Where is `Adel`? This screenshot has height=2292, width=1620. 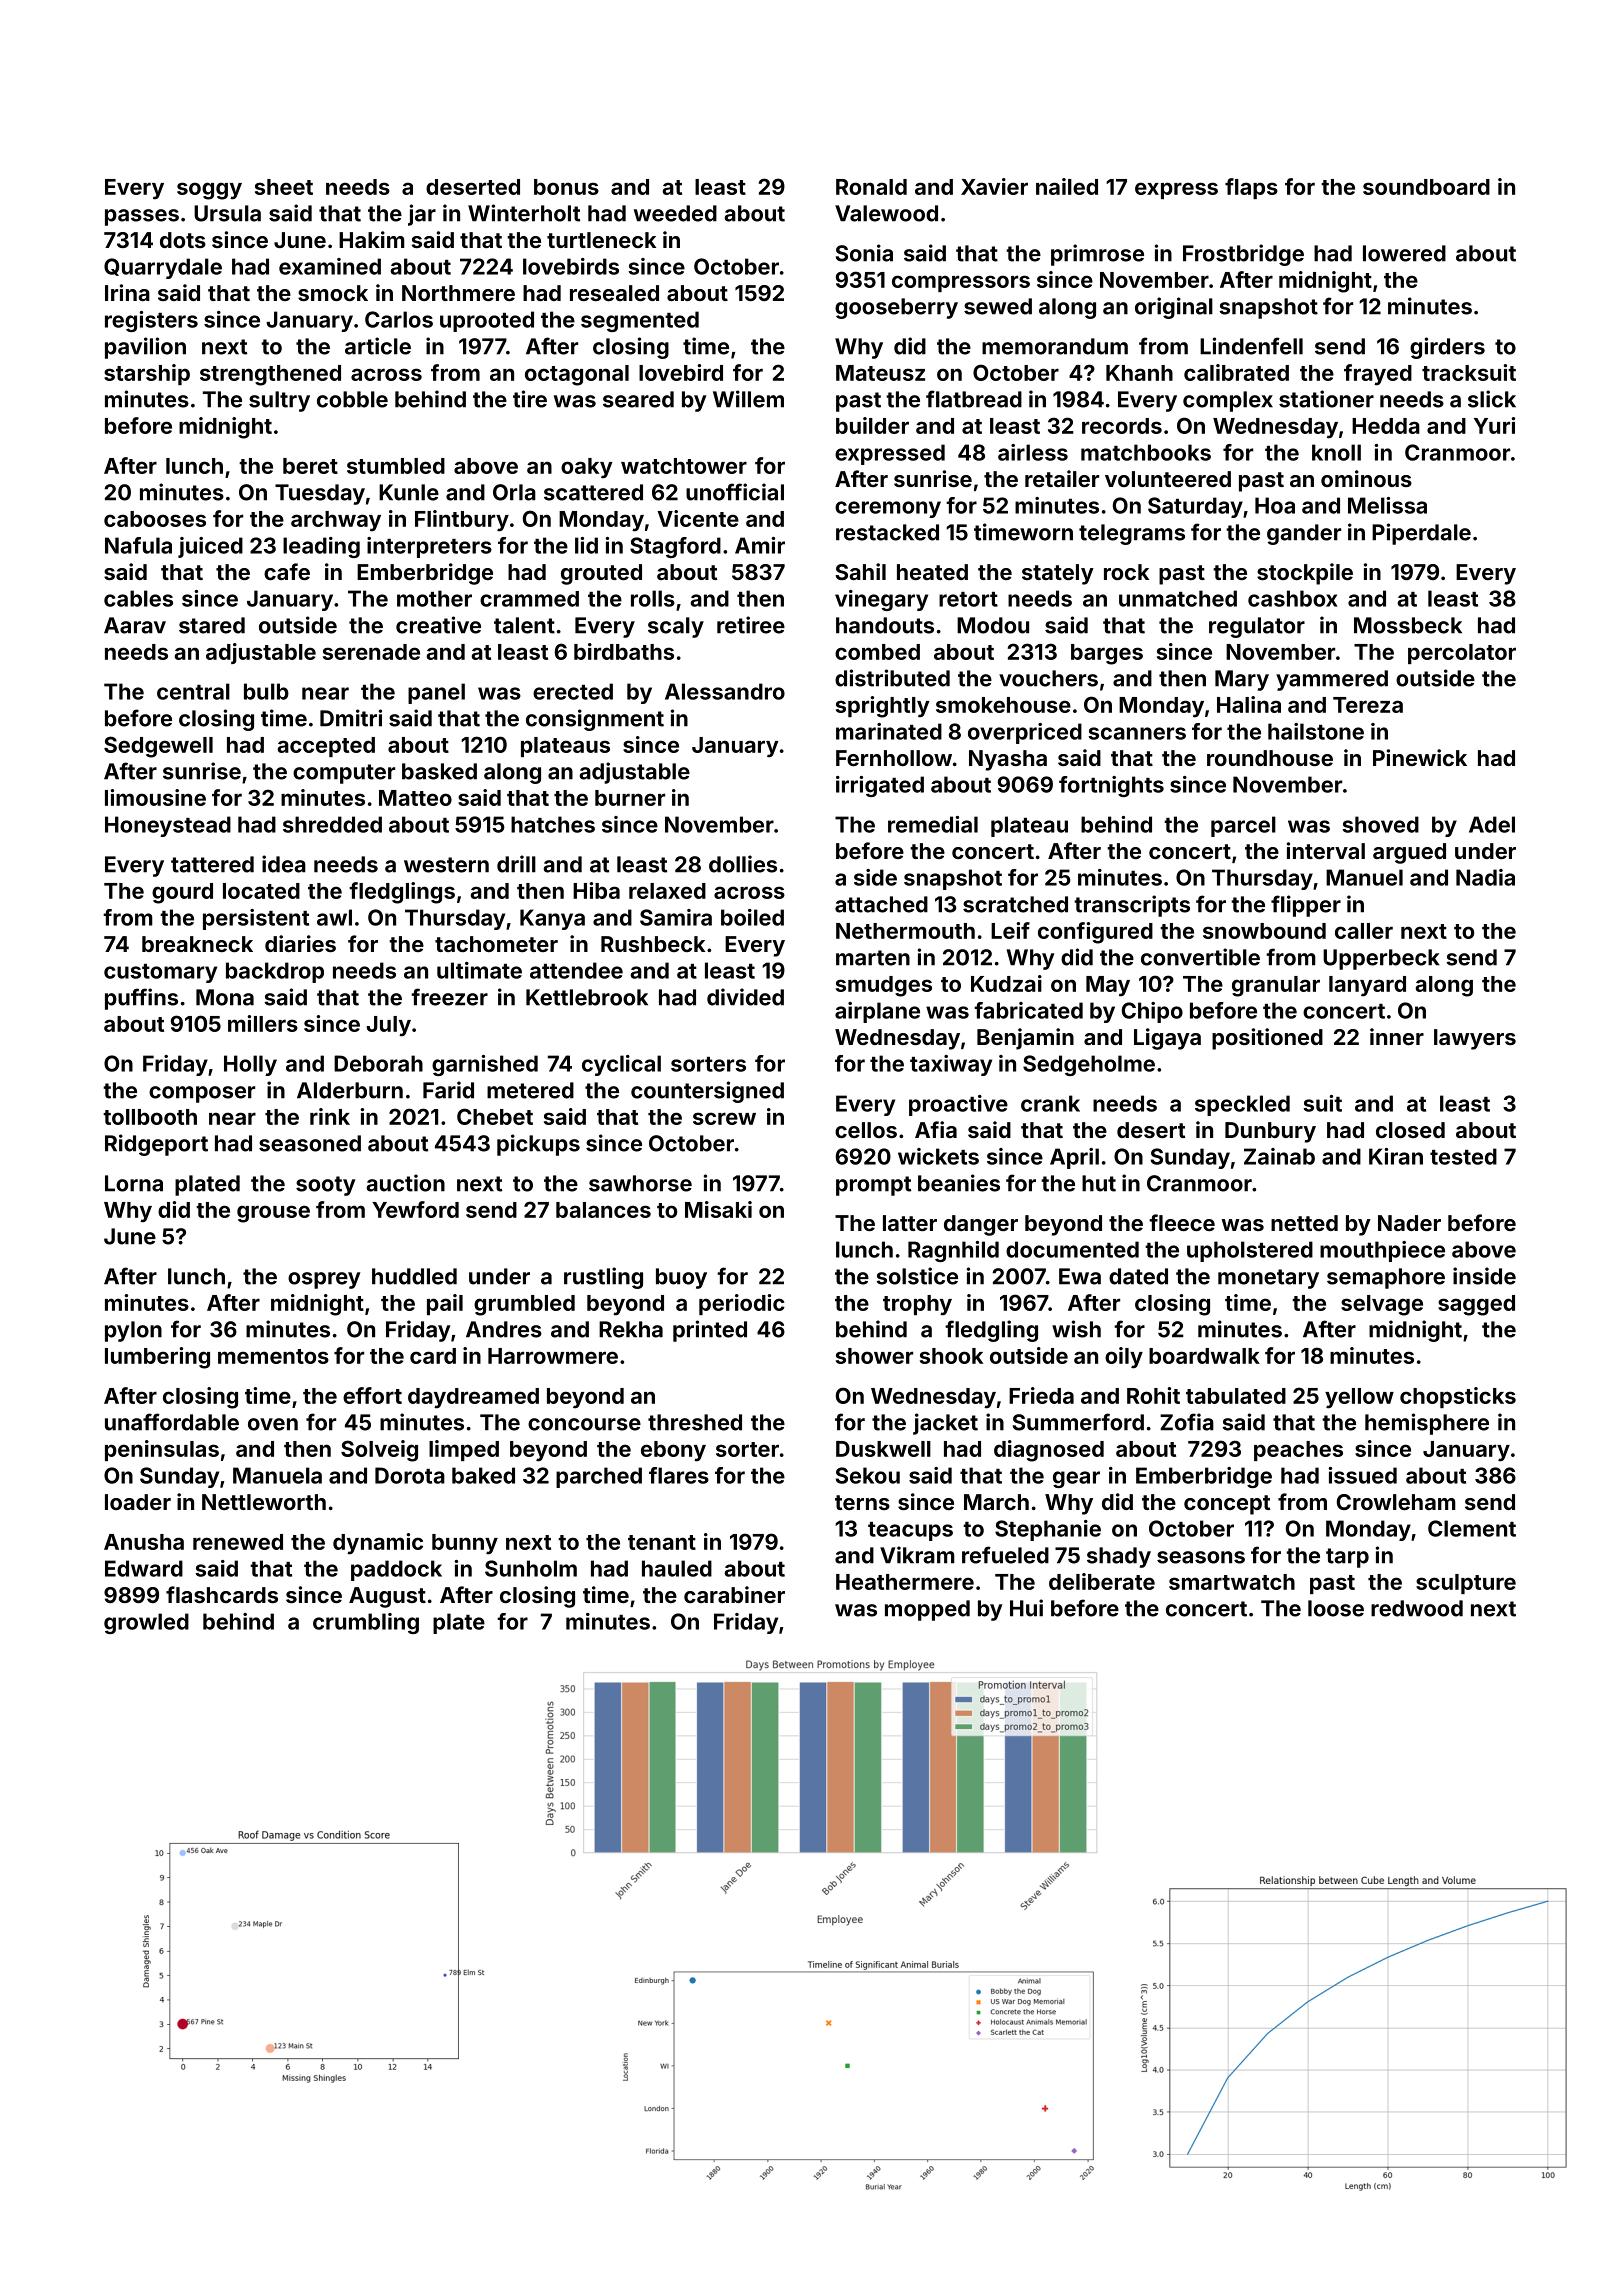 Adel is located at coordinates (1492, 824).
